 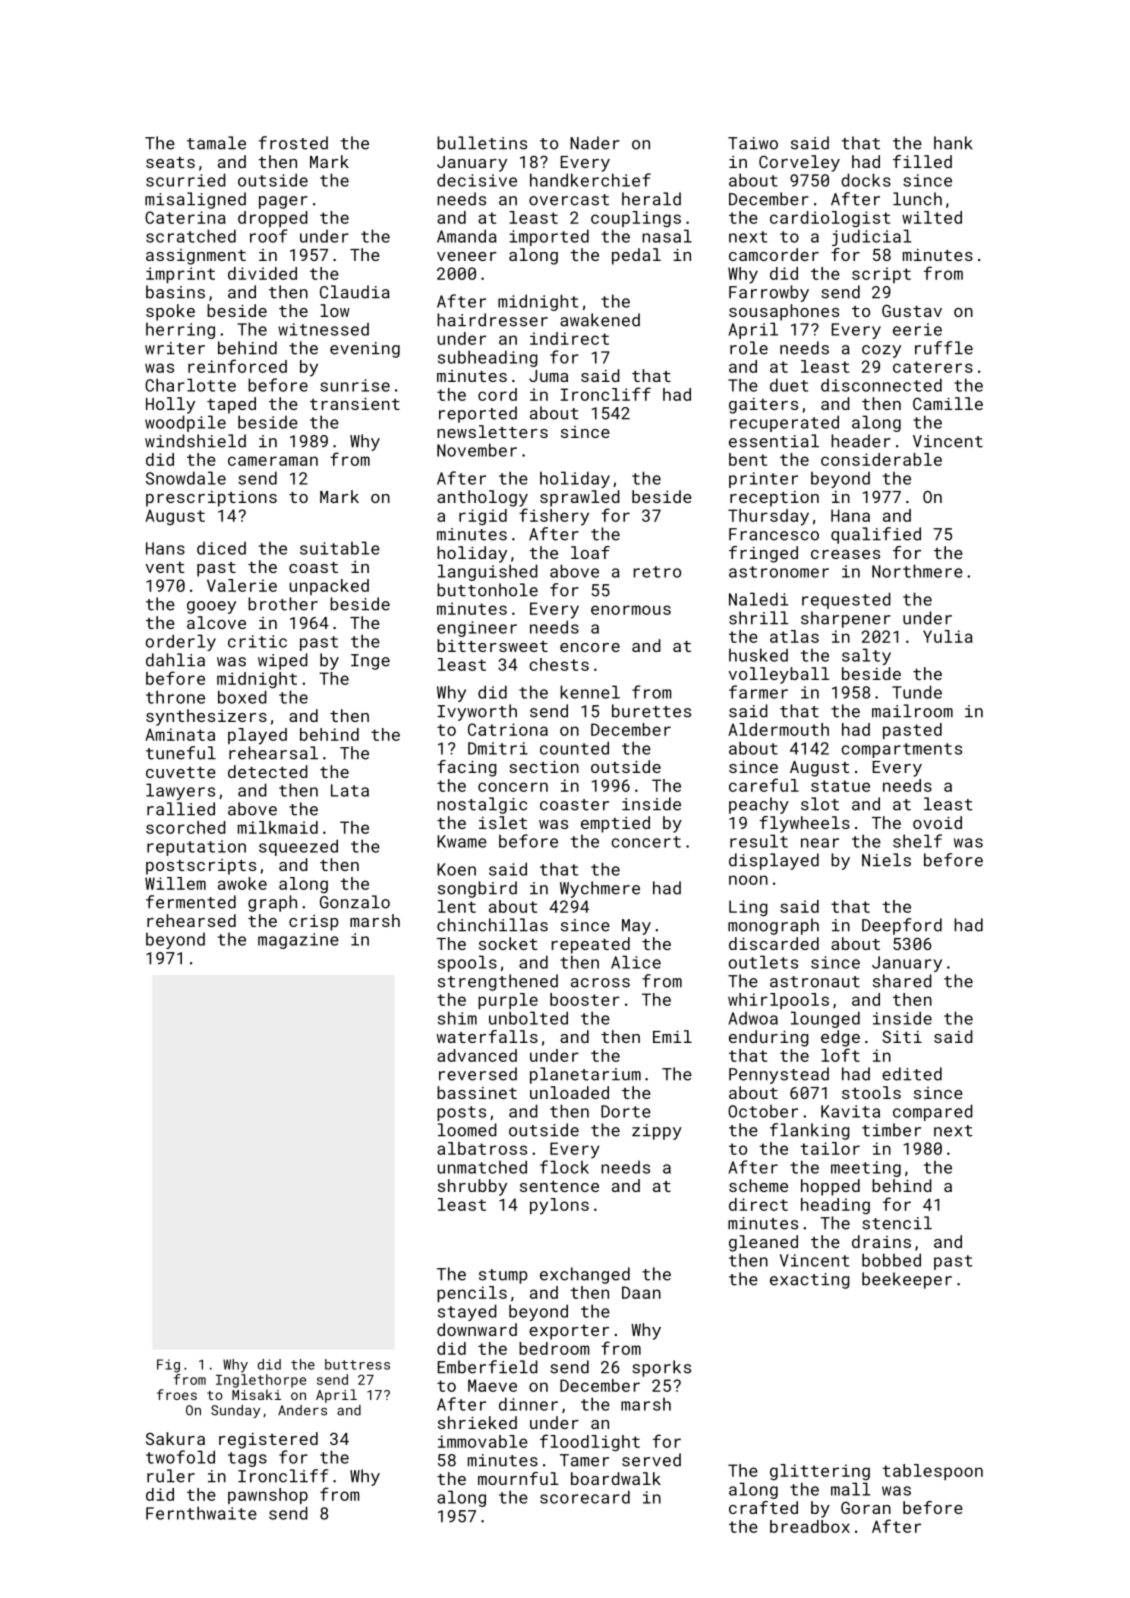 I want to click on Kavita, so click(x=850, y=1111).
